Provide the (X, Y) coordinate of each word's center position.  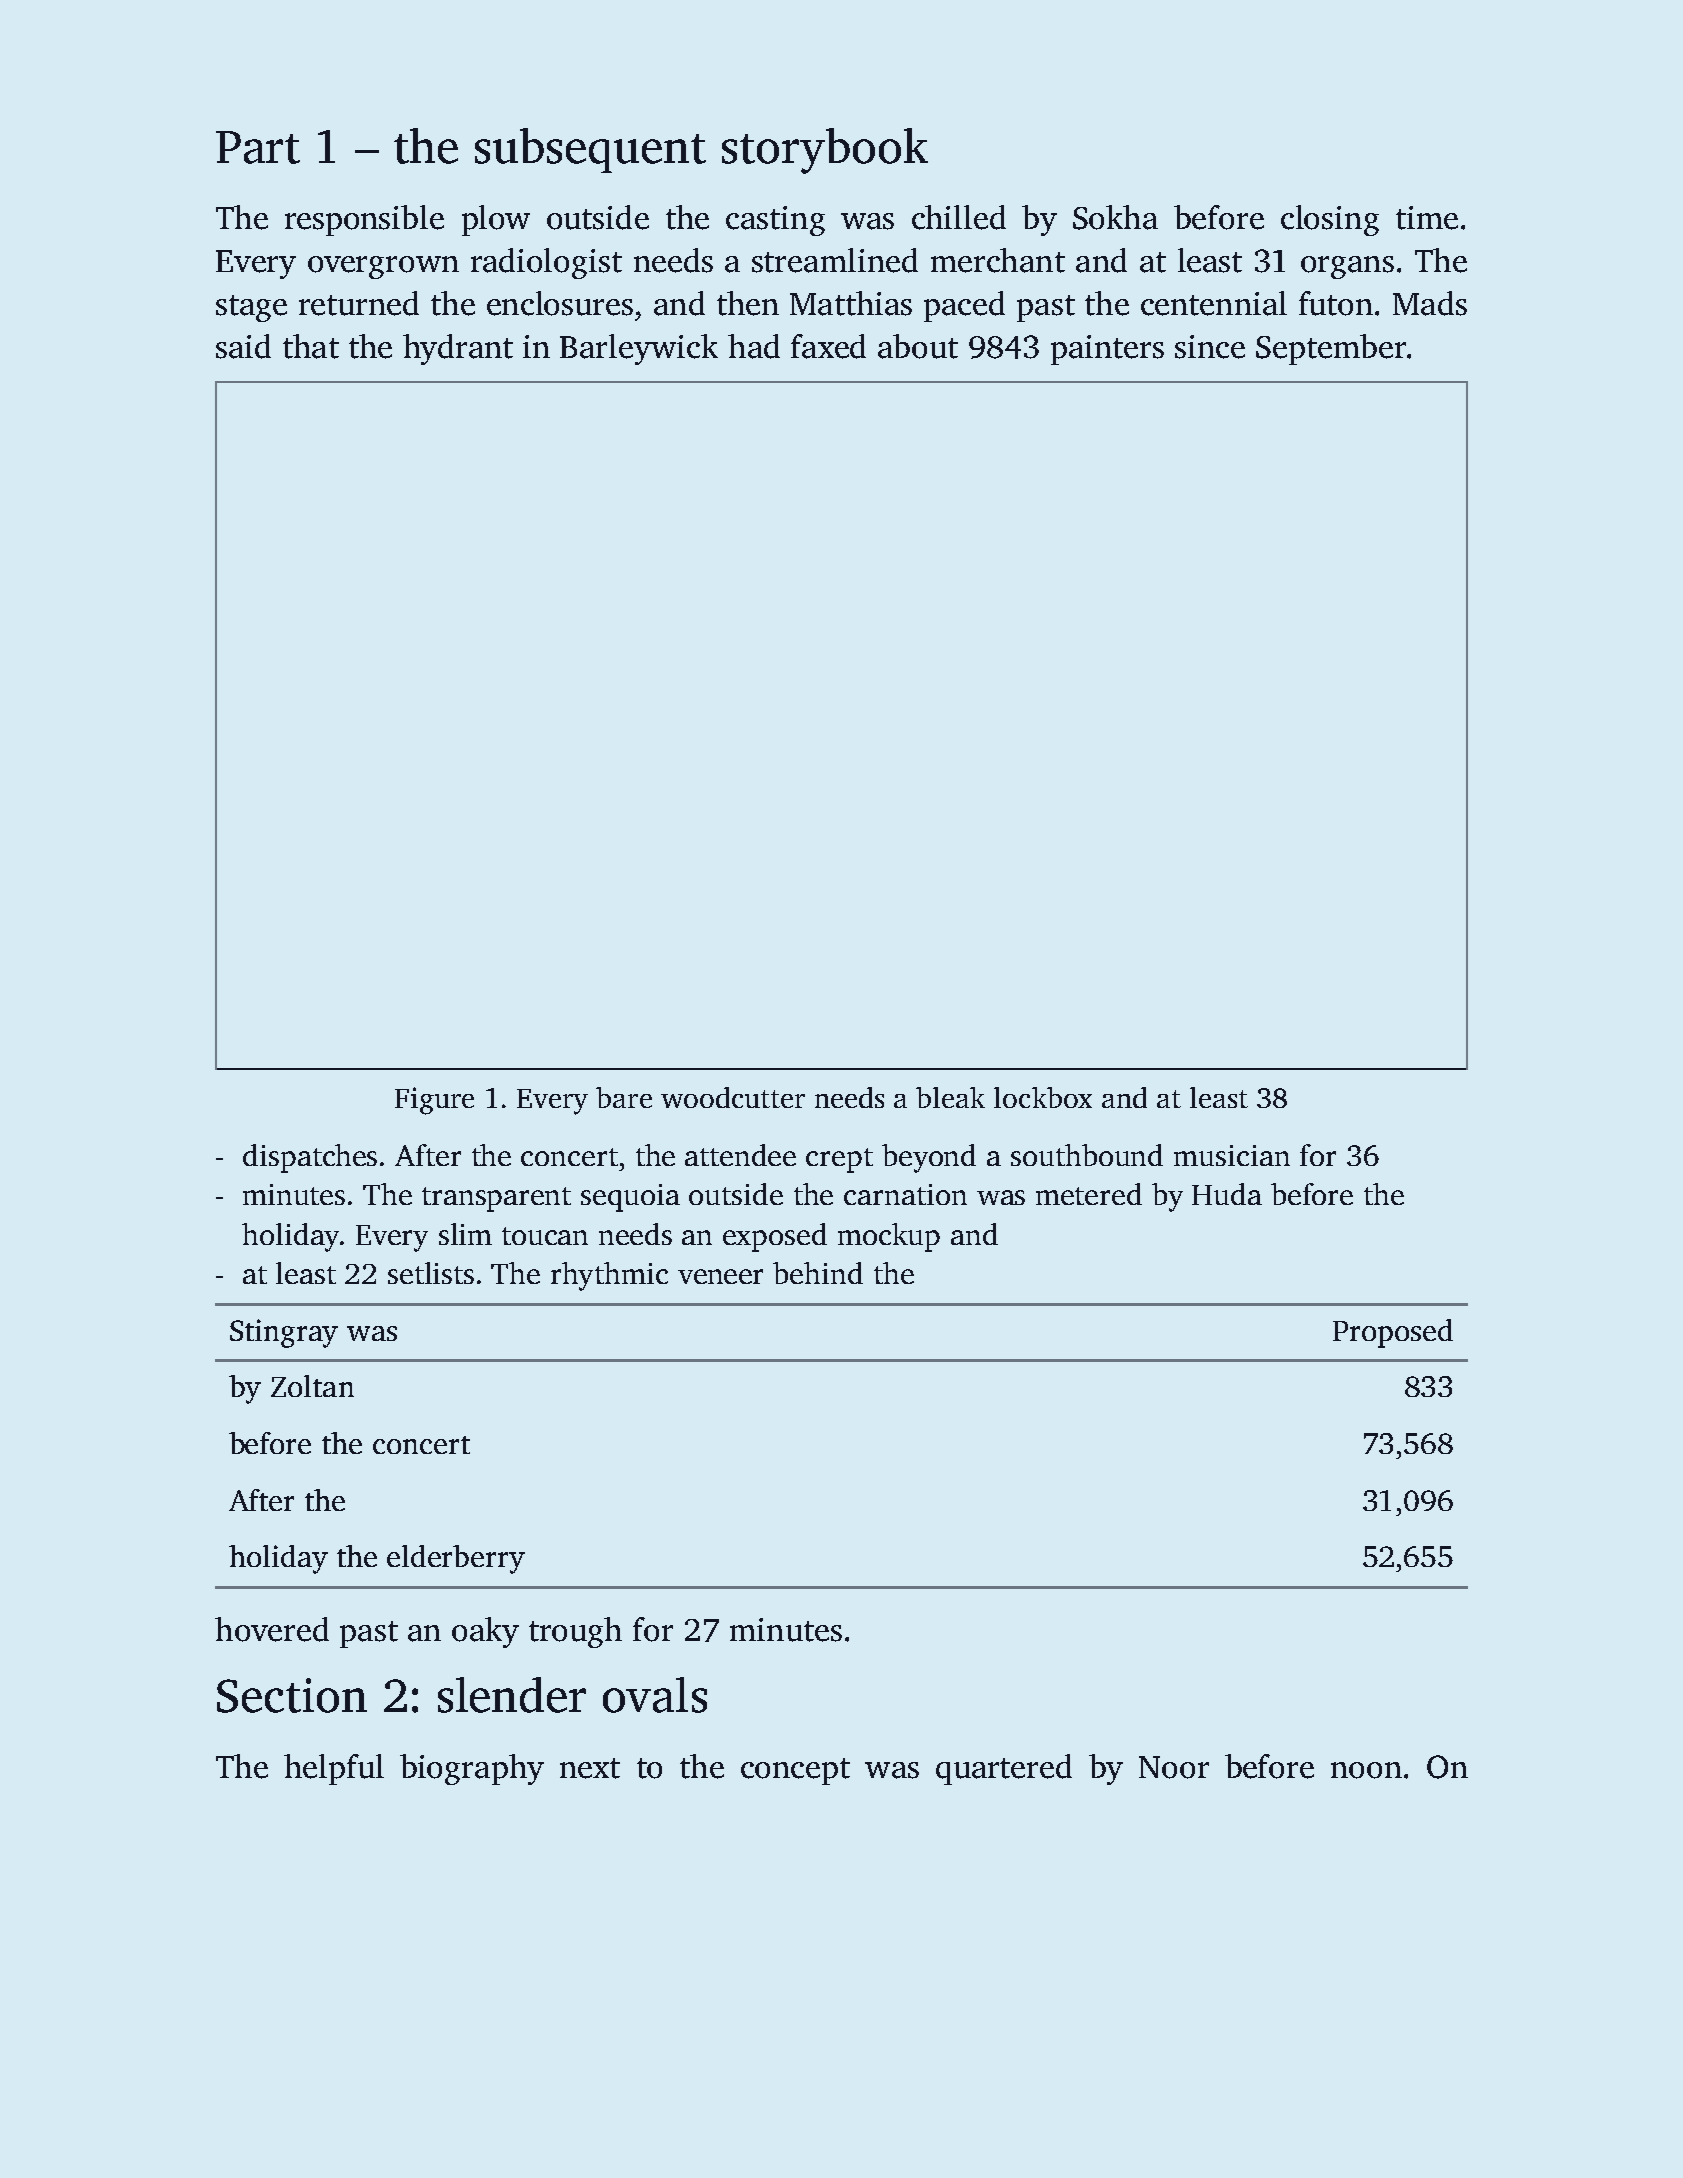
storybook (825, 151)
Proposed (1393, 1333)
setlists (431, 1273)
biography (472, 1769)
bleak (950, 1097)
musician (1232, 1155)
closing (1330, 220)
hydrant (458, 349)
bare (624, 1097)
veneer (720, 1276)
